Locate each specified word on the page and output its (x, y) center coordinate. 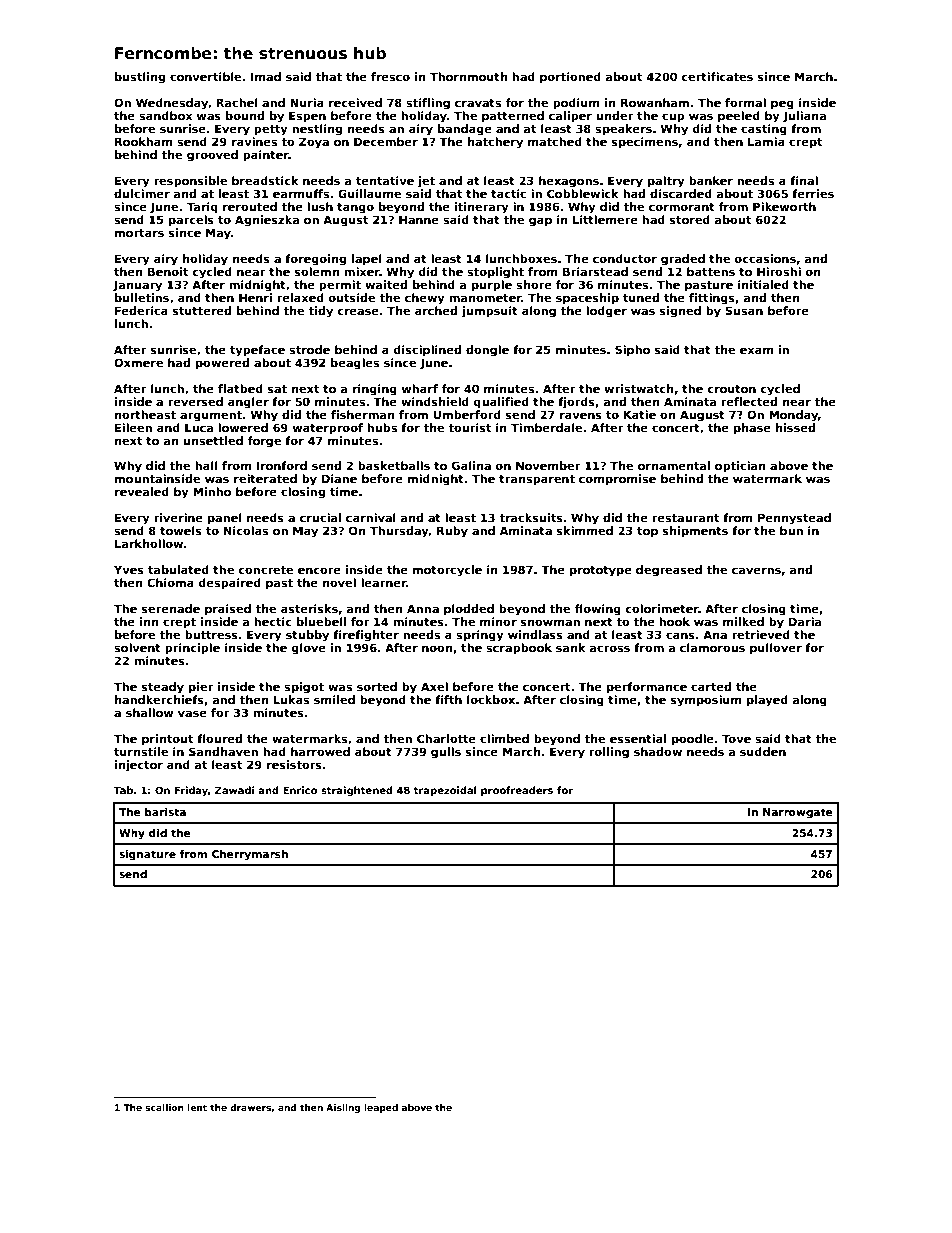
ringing (375, 390)
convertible (205, 76)
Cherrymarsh (250, 855)
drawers (250, 1107)
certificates (717, 76)
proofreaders (517, 791)
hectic (273, 621)
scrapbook (519, 649)
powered (222, 364)
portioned (570, 78)
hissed (795, 427)
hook (674, 621)
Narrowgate (798, 813)
